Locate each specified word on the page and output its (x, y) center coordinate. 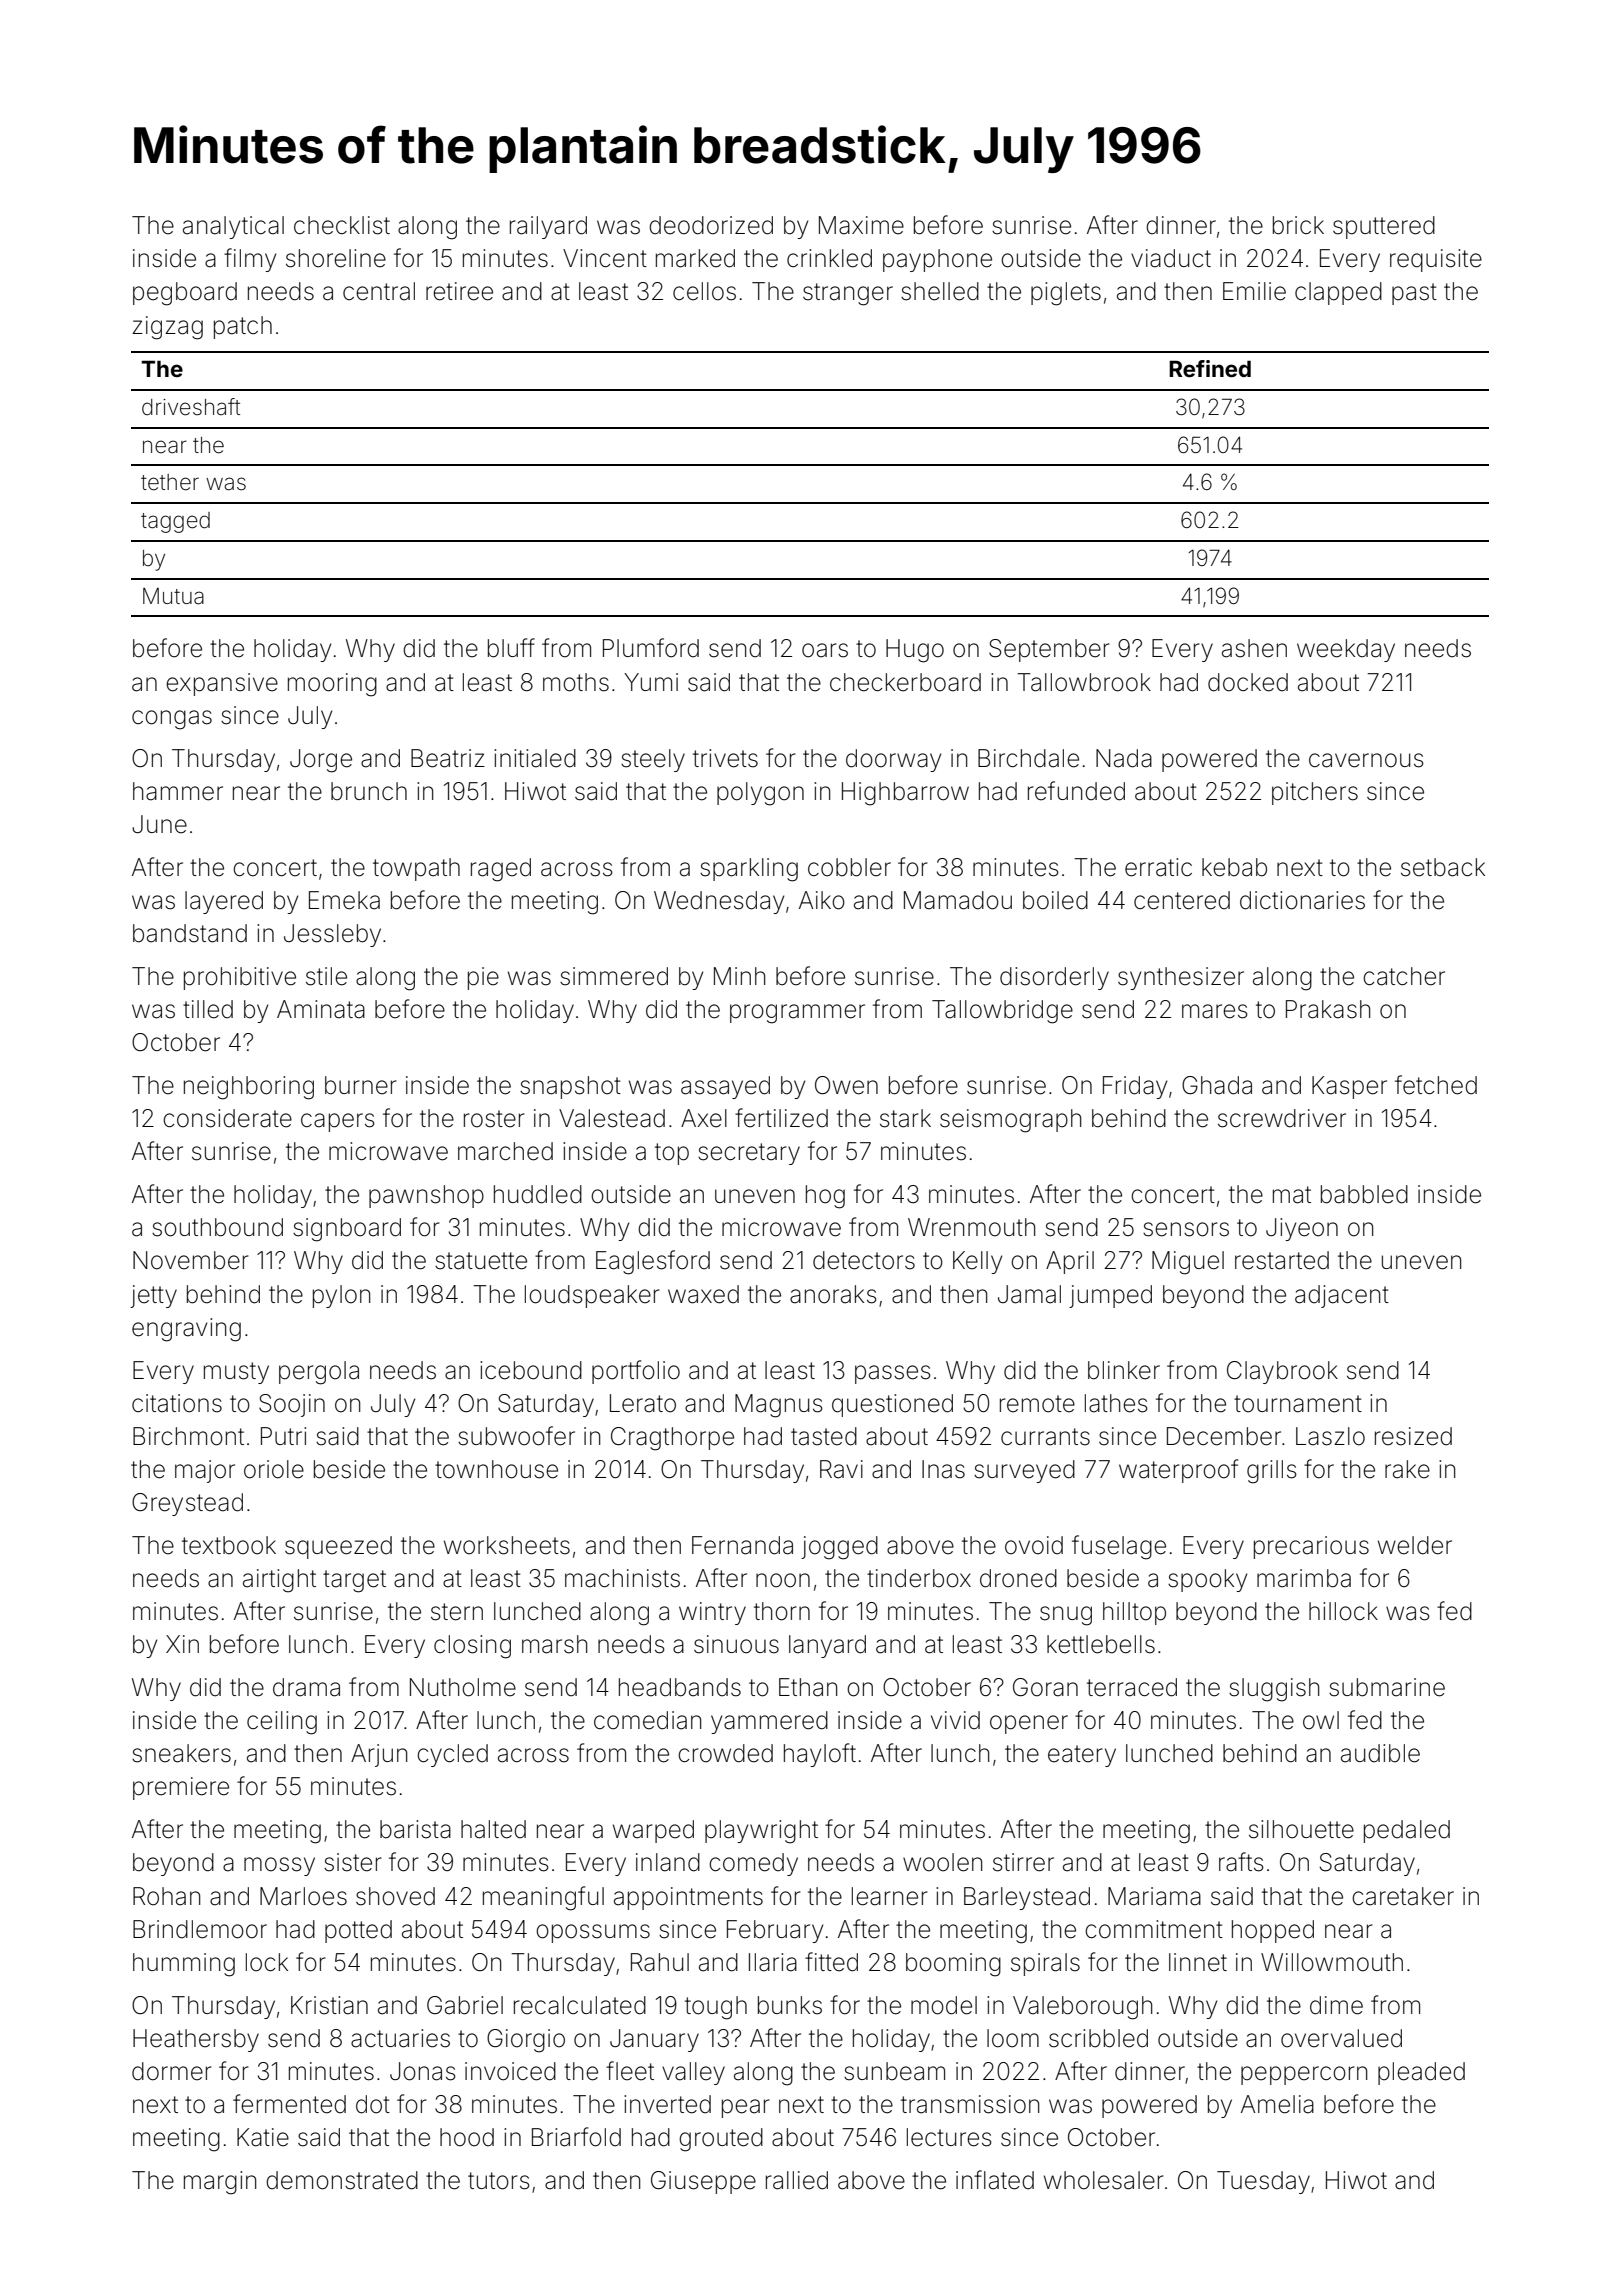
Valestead (612, 1118)
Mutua (173, 596)
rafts (1241, 1862)
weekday (1346, 650)
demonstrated (342, 2180)
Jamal (1029, 1294)
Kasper (1349, 1087)
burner (360, 1085)
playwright (761, 1832)
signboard (347, 1230)
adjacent (1342, 1296)
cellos (704, 291)
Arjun (379, 1755)
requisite (1436, 260)
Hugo (915, 651)
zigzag (167, 328)
